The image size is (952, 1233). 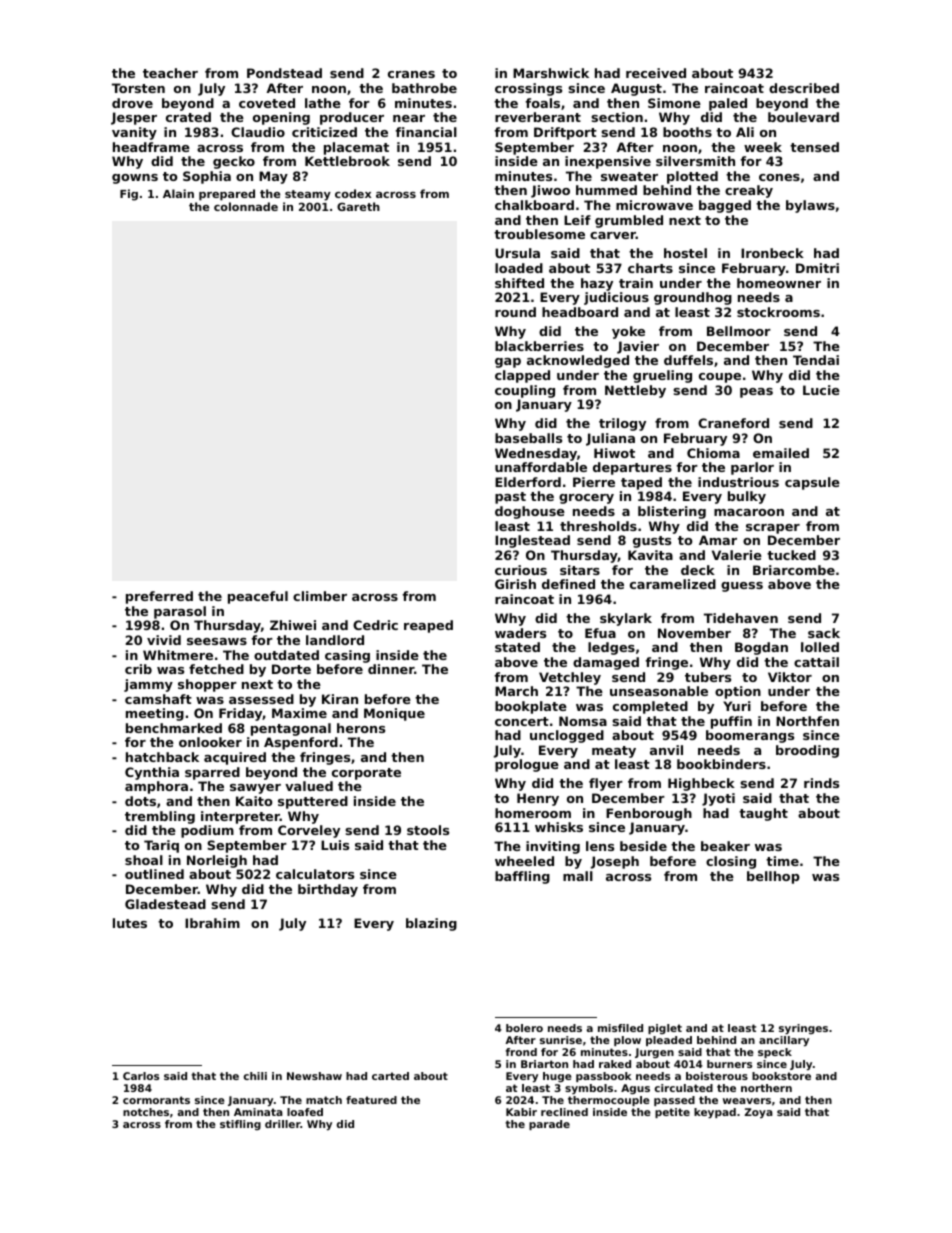 I want to click on Northfen, so click(x=807, y=721).
